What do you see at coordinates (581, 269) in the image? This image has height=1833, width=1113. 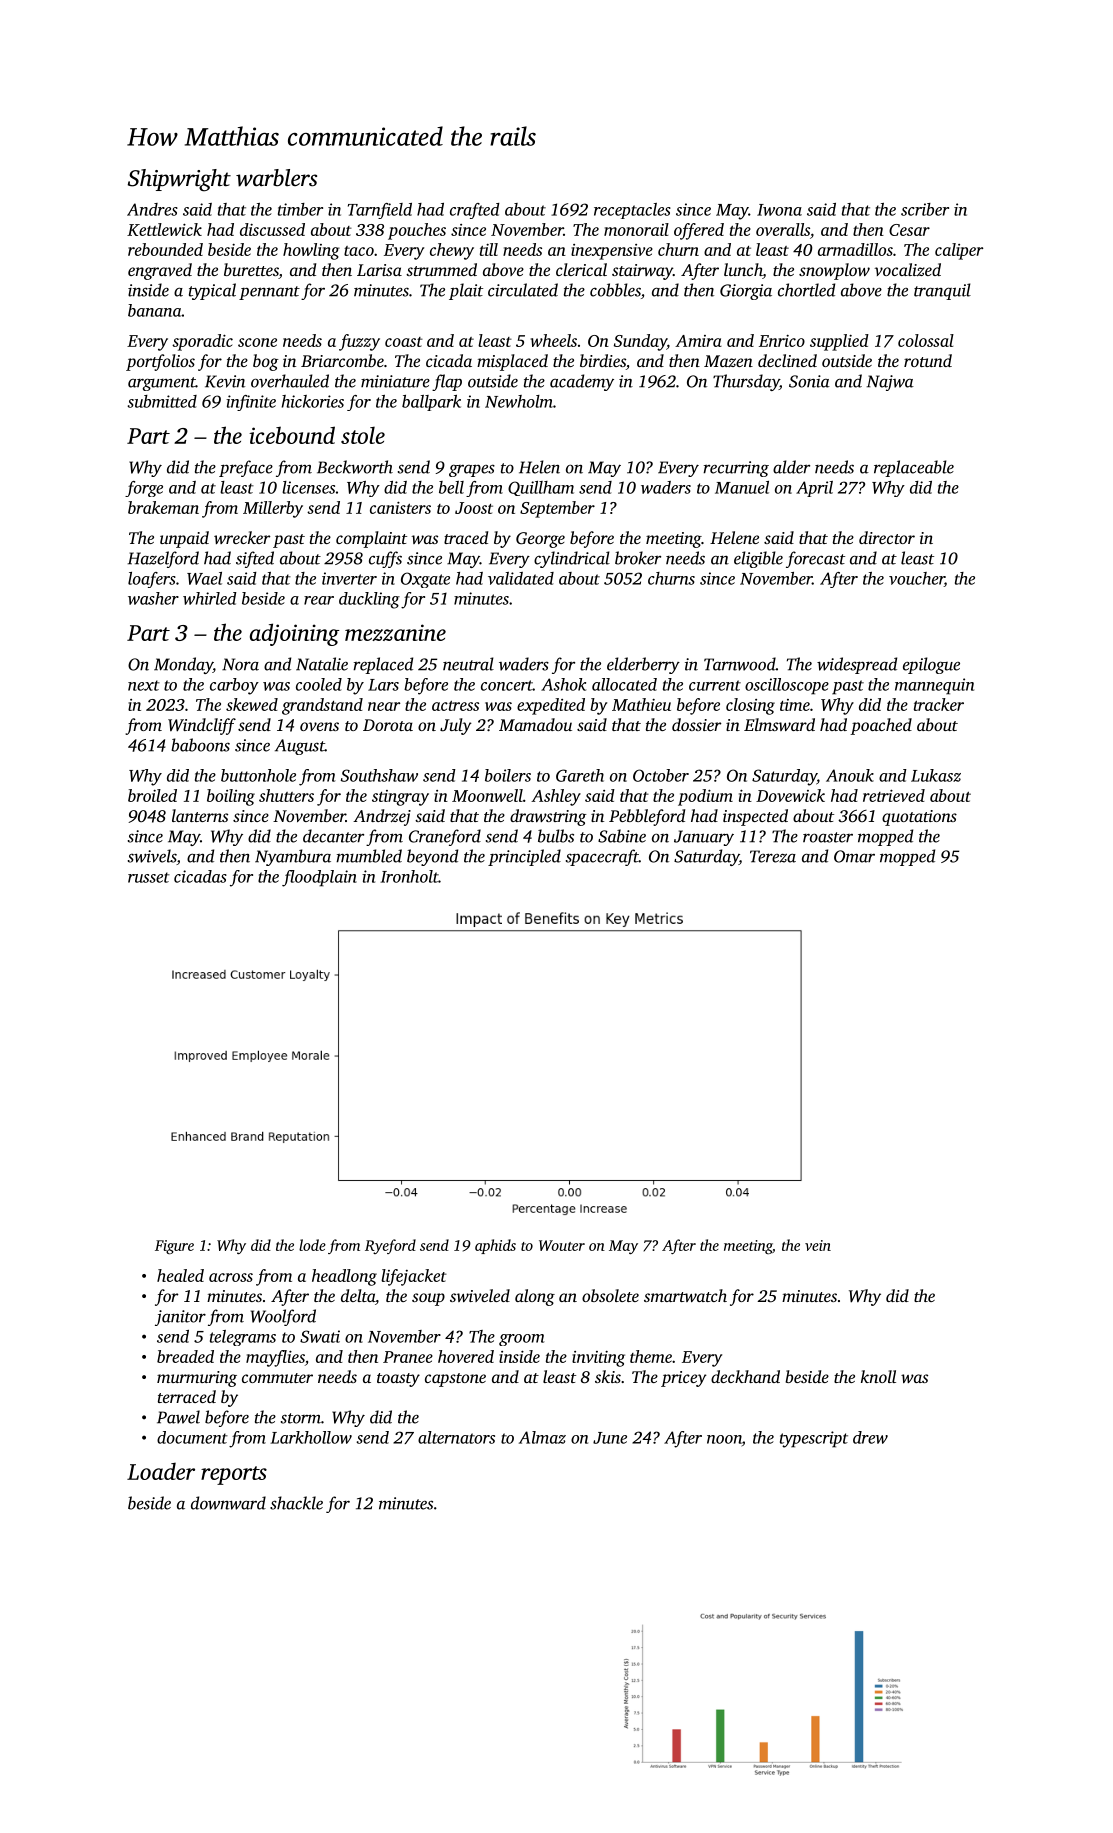 I see `clerical` at bounding box center [581, 269].
